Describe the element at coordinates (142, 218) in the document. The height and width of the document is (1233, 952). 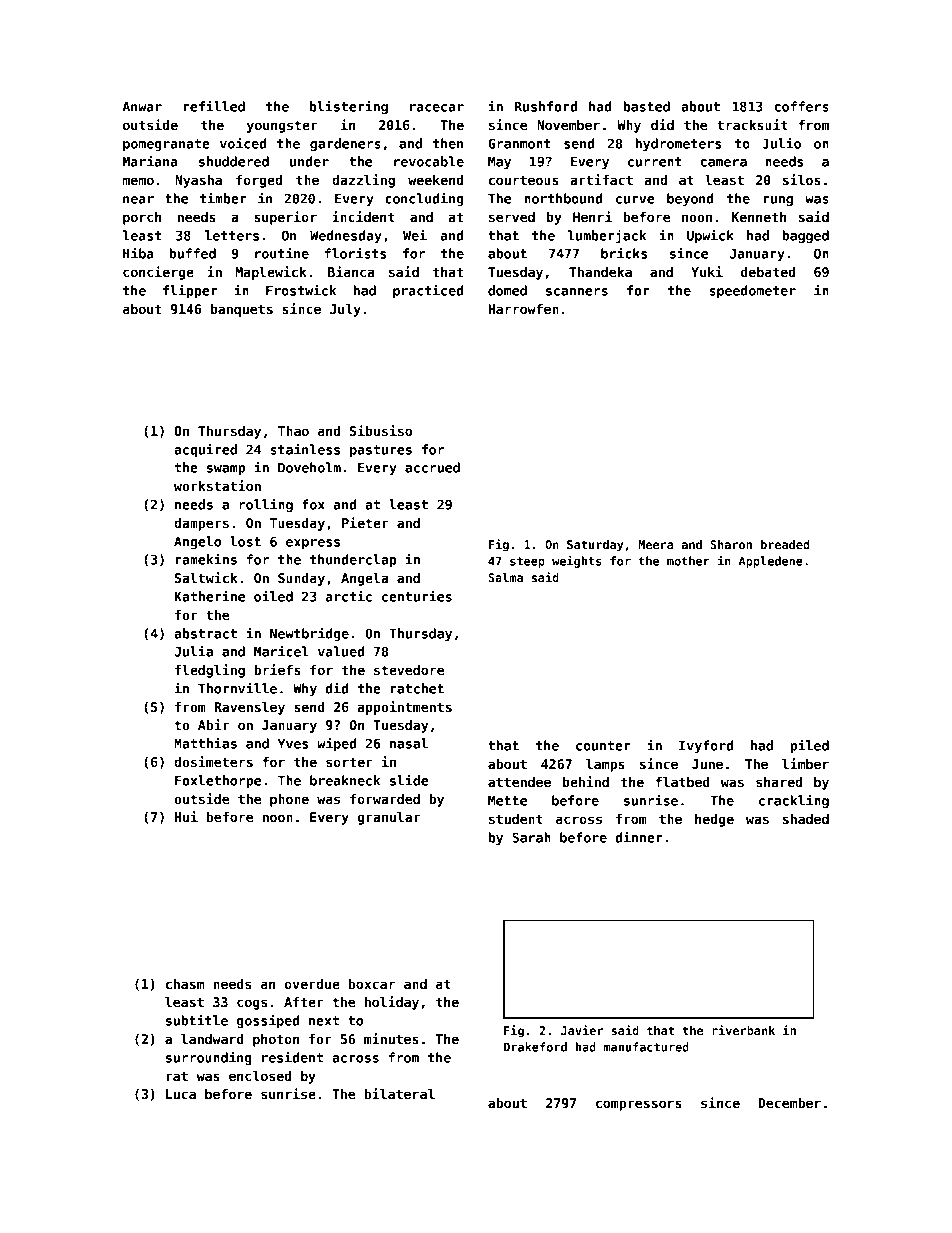
I see `porch` at that location.
